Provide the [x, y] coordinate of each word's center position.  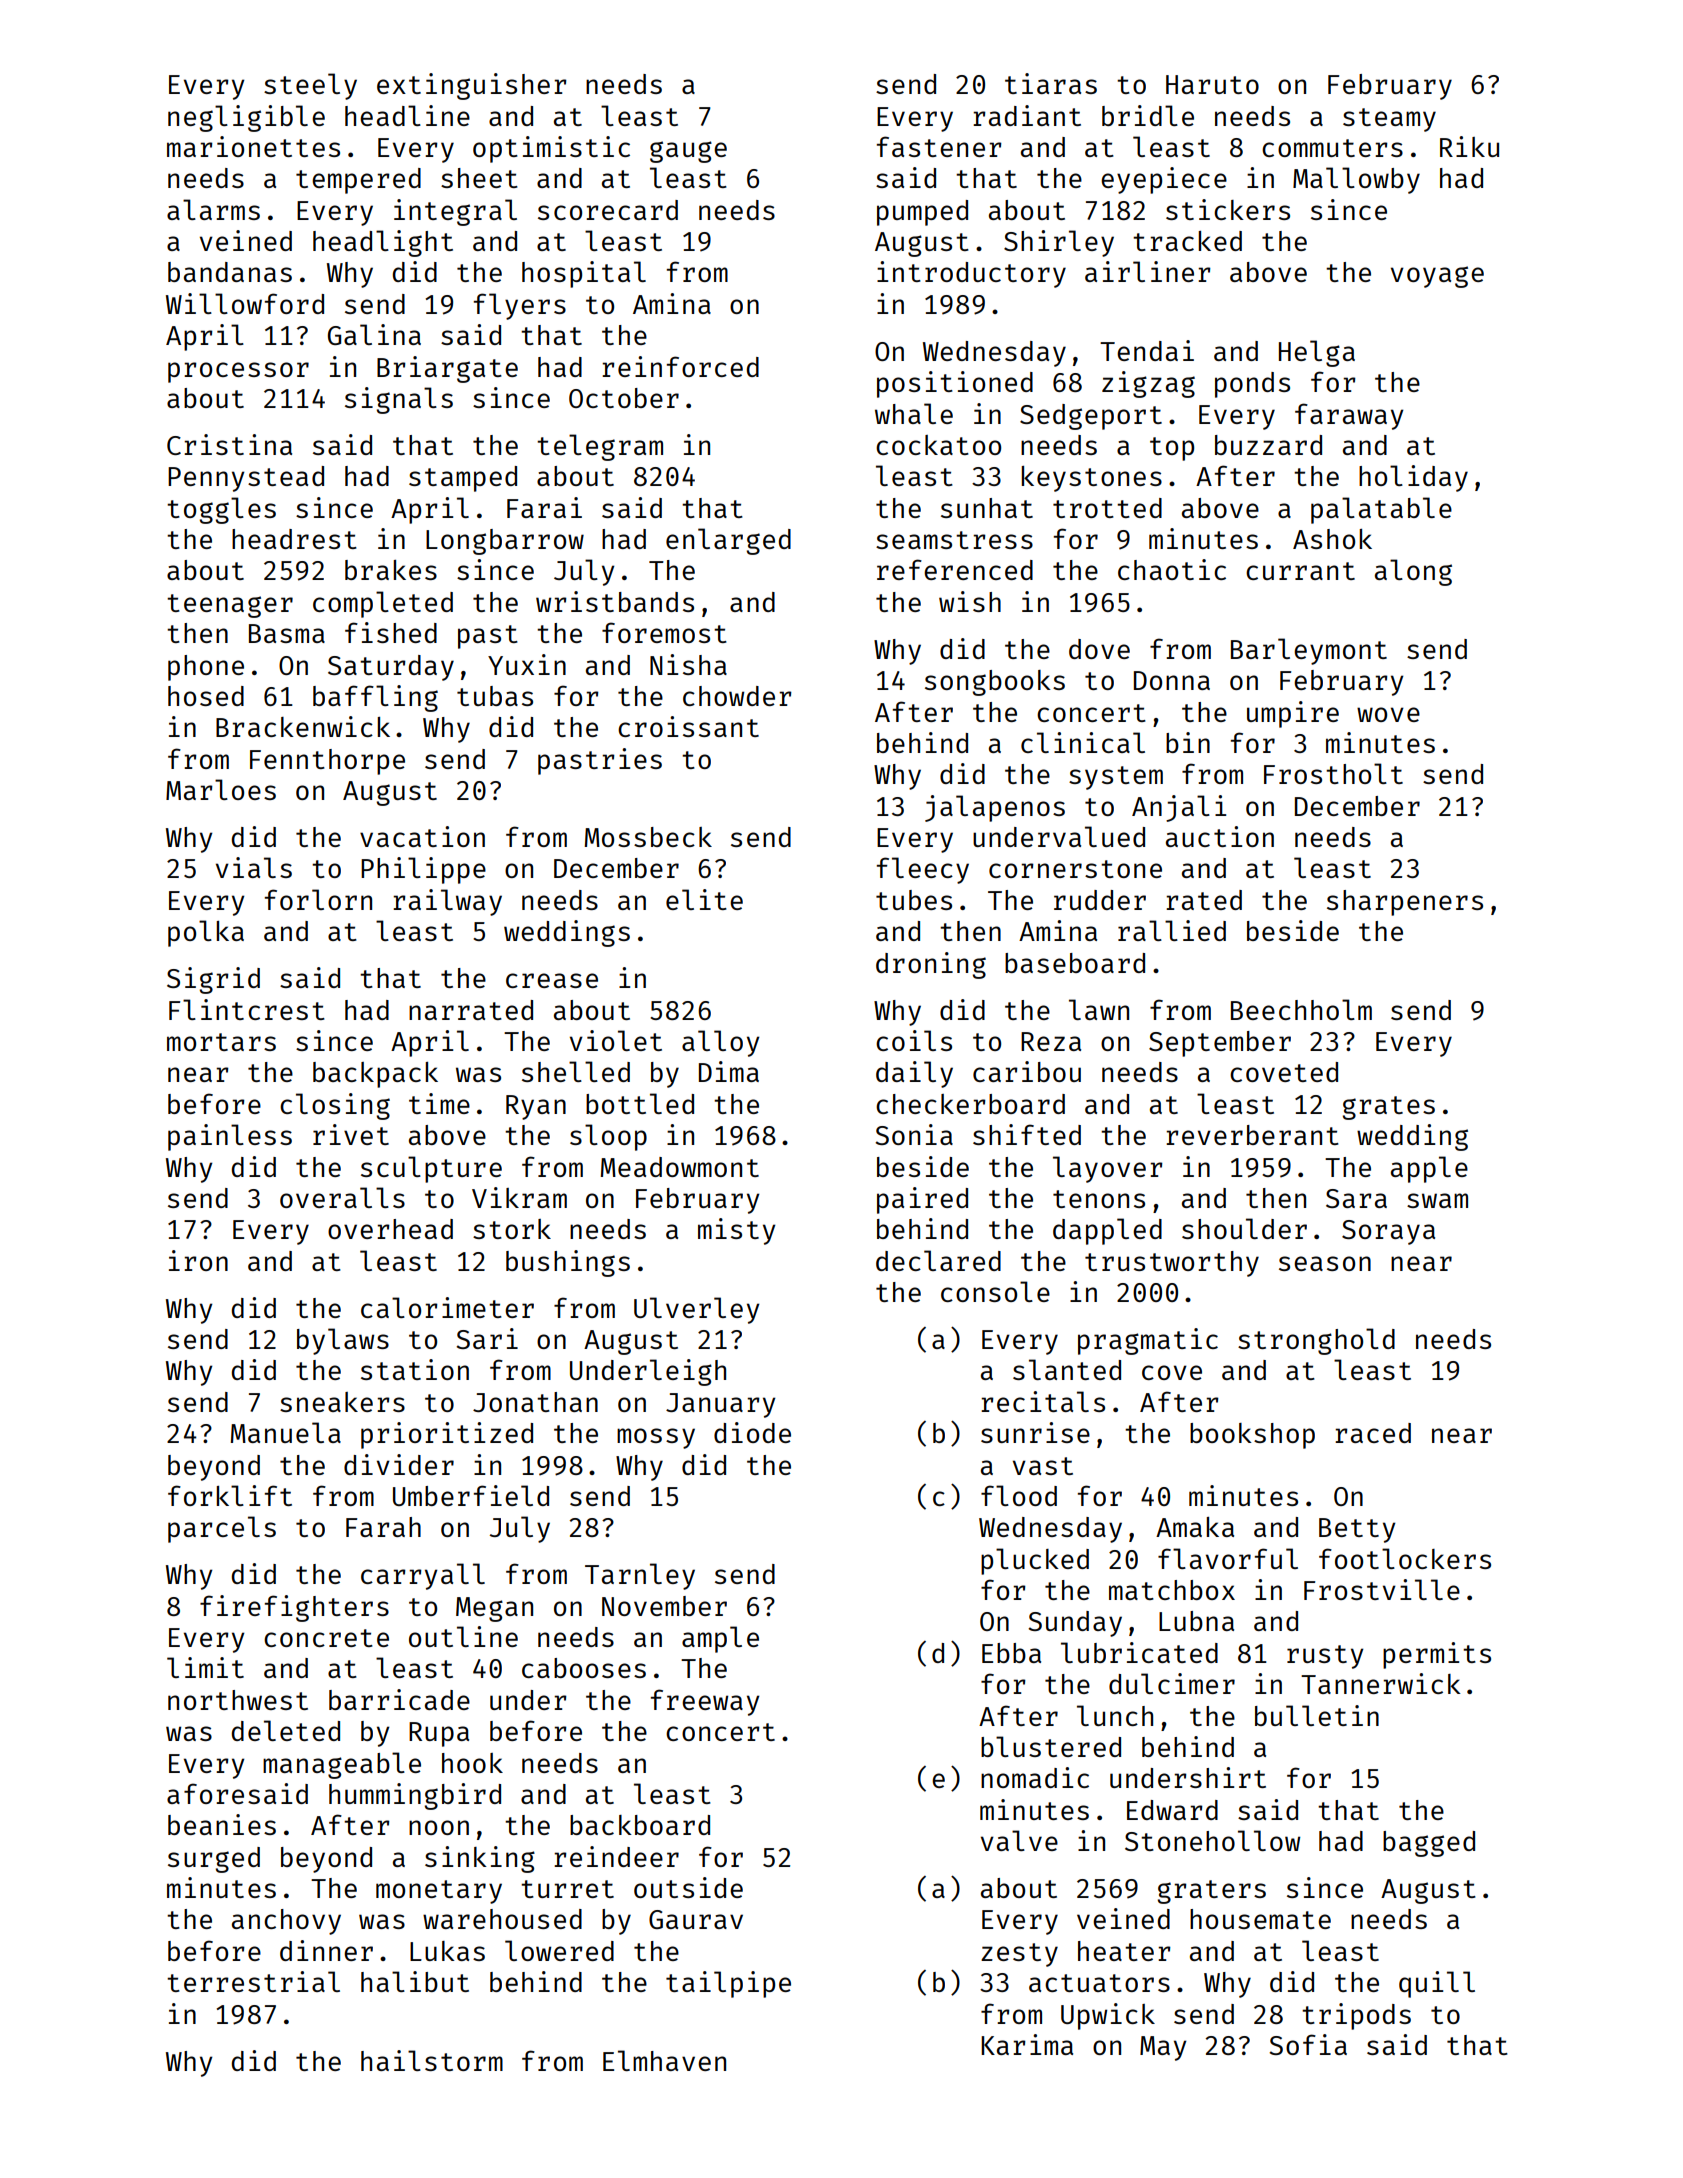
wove [1388, 714]
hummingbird [415, 1796]
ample [720, 1639]
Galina [374, 334]
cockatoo [938, 445]
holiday [1413, 478]
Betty [1357, 1530]
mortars [221, 1042]
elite [704, 899]
